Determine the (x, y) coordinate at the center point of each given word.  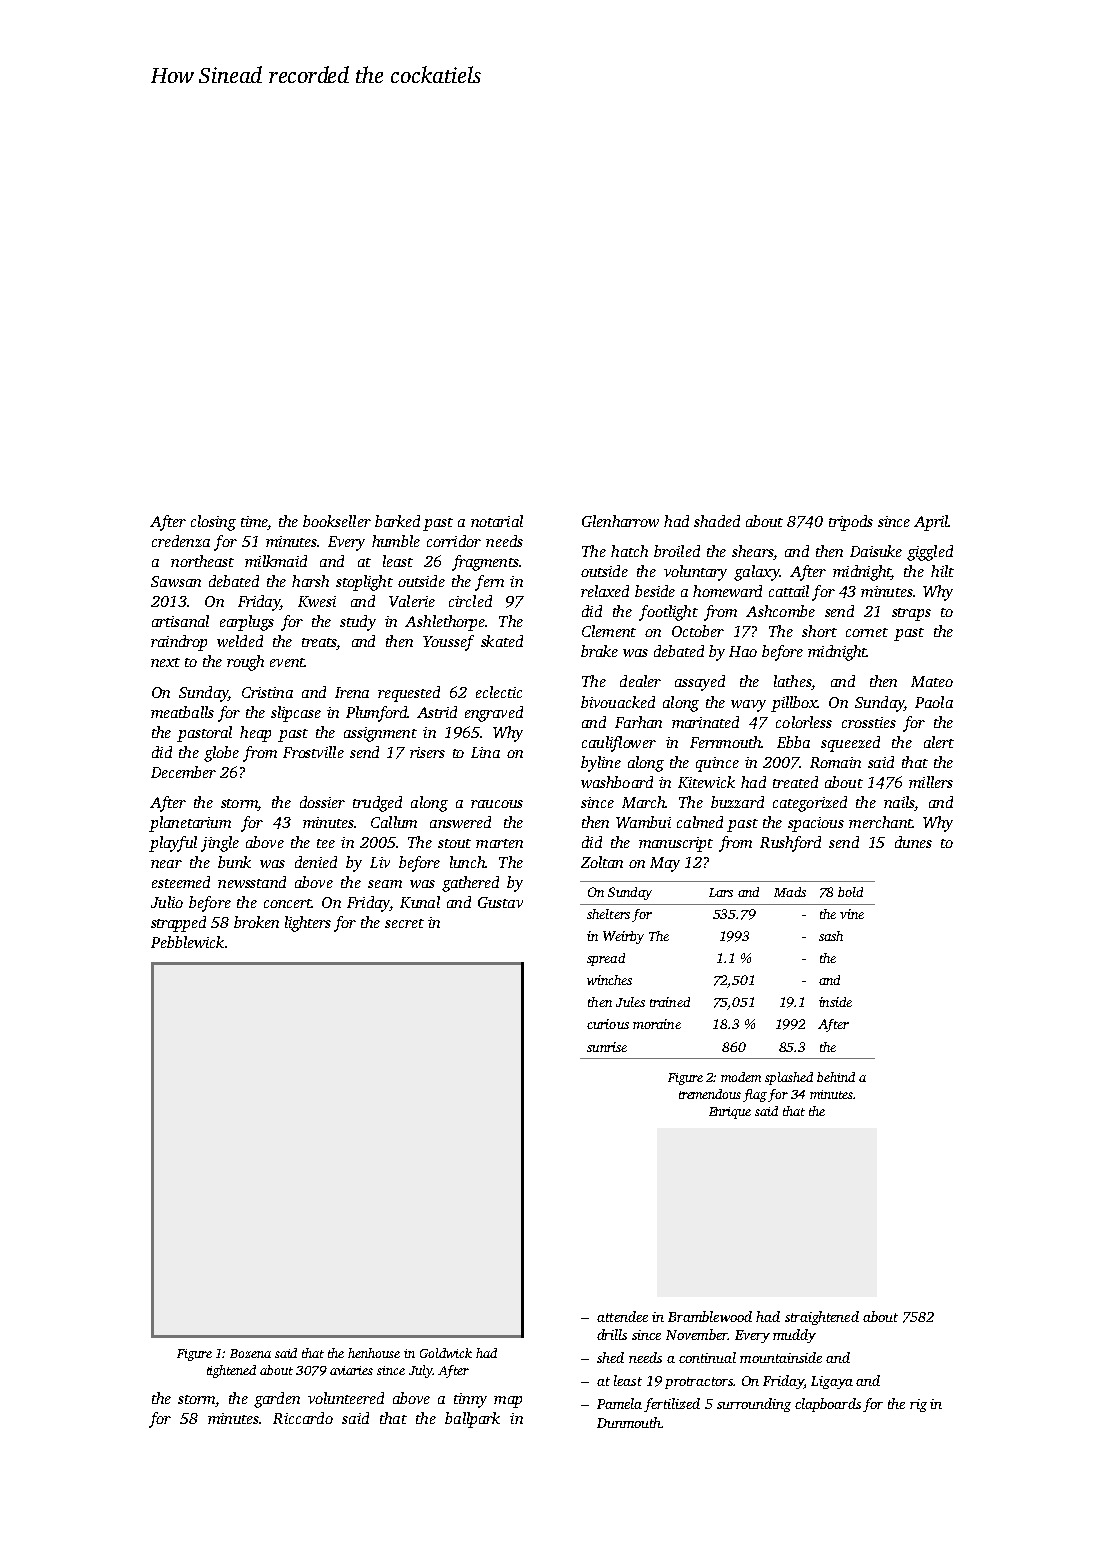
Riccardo (303, 1418)
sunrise (607, 1047)
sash (831, 936)
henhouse (374, 1353)
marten (499, 843)
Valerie (412, 601)
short (819, 631)
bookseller (337, 521)
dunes (913, 842)
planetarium (190, 824)
